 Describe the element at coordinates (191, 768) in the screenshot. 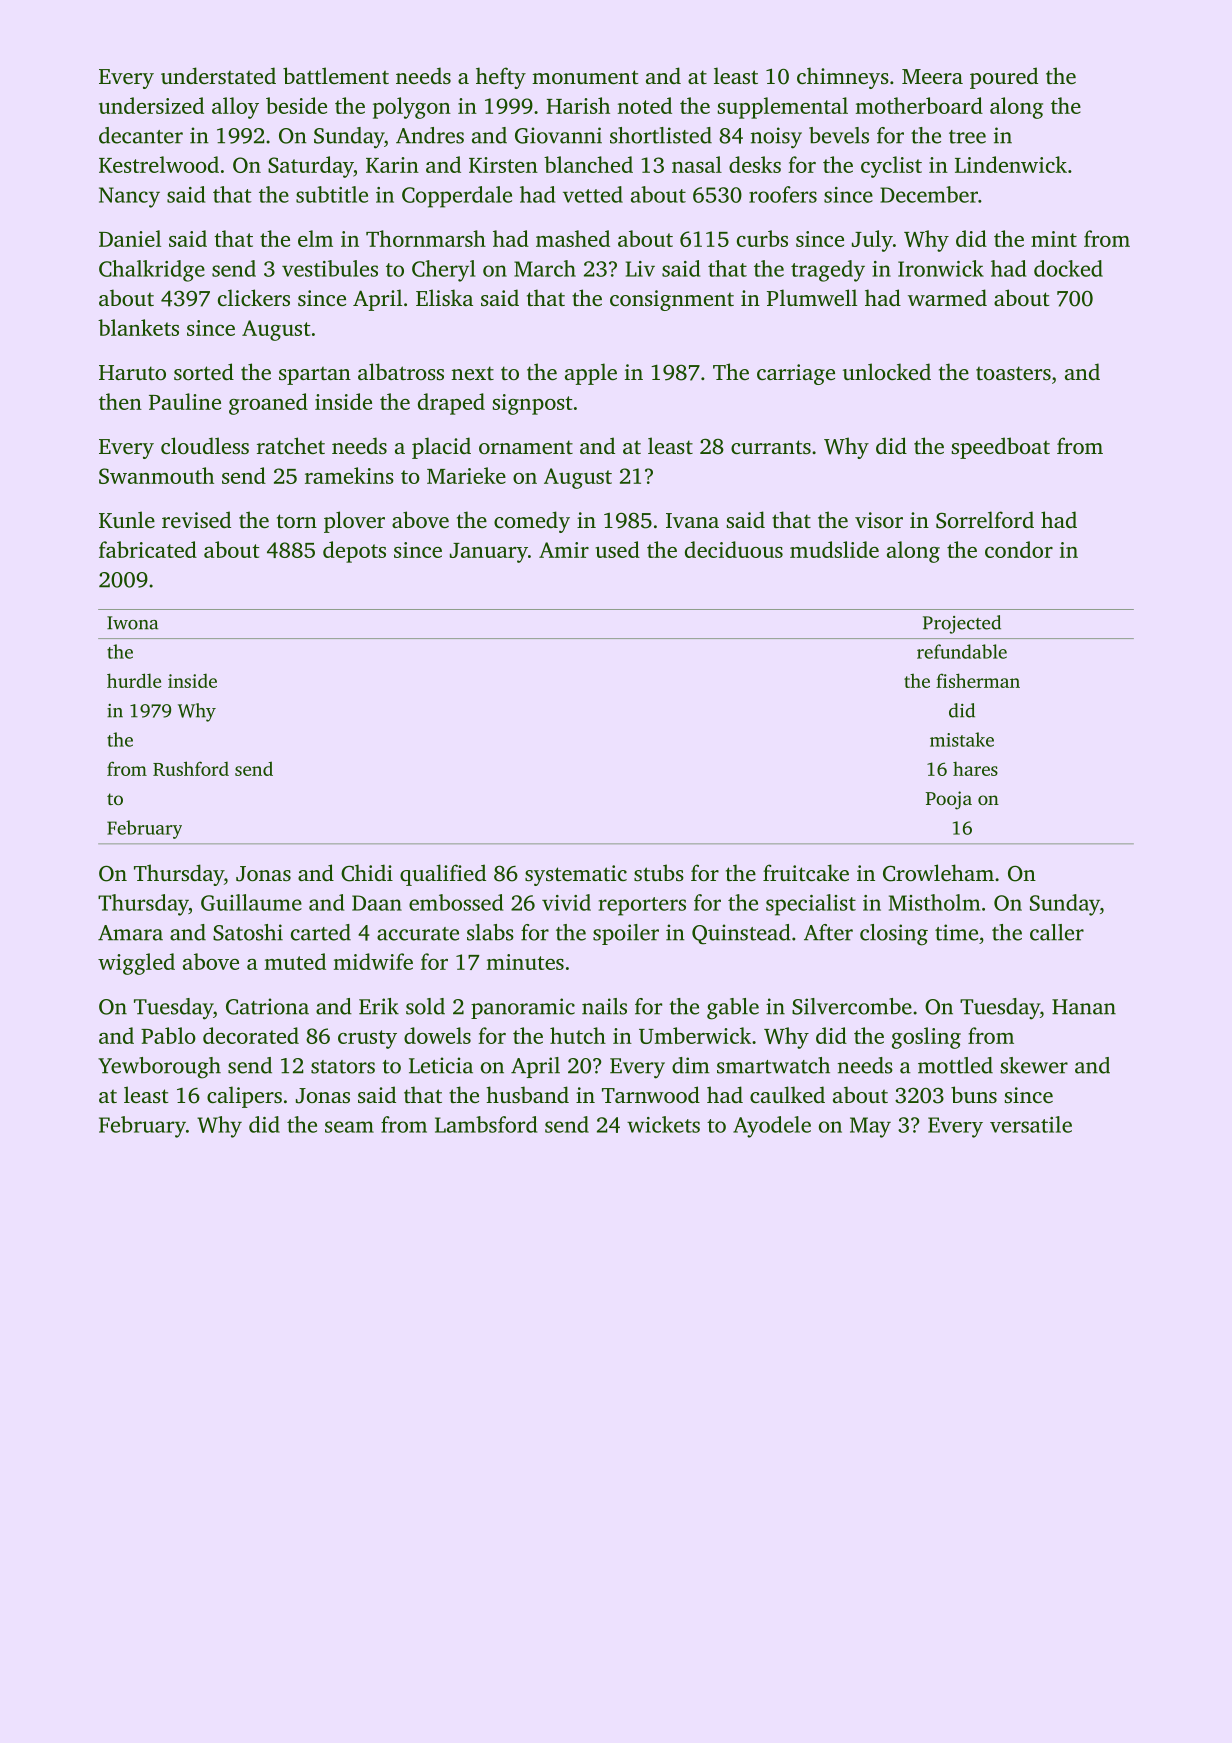

I see `Rushford` at that location.
